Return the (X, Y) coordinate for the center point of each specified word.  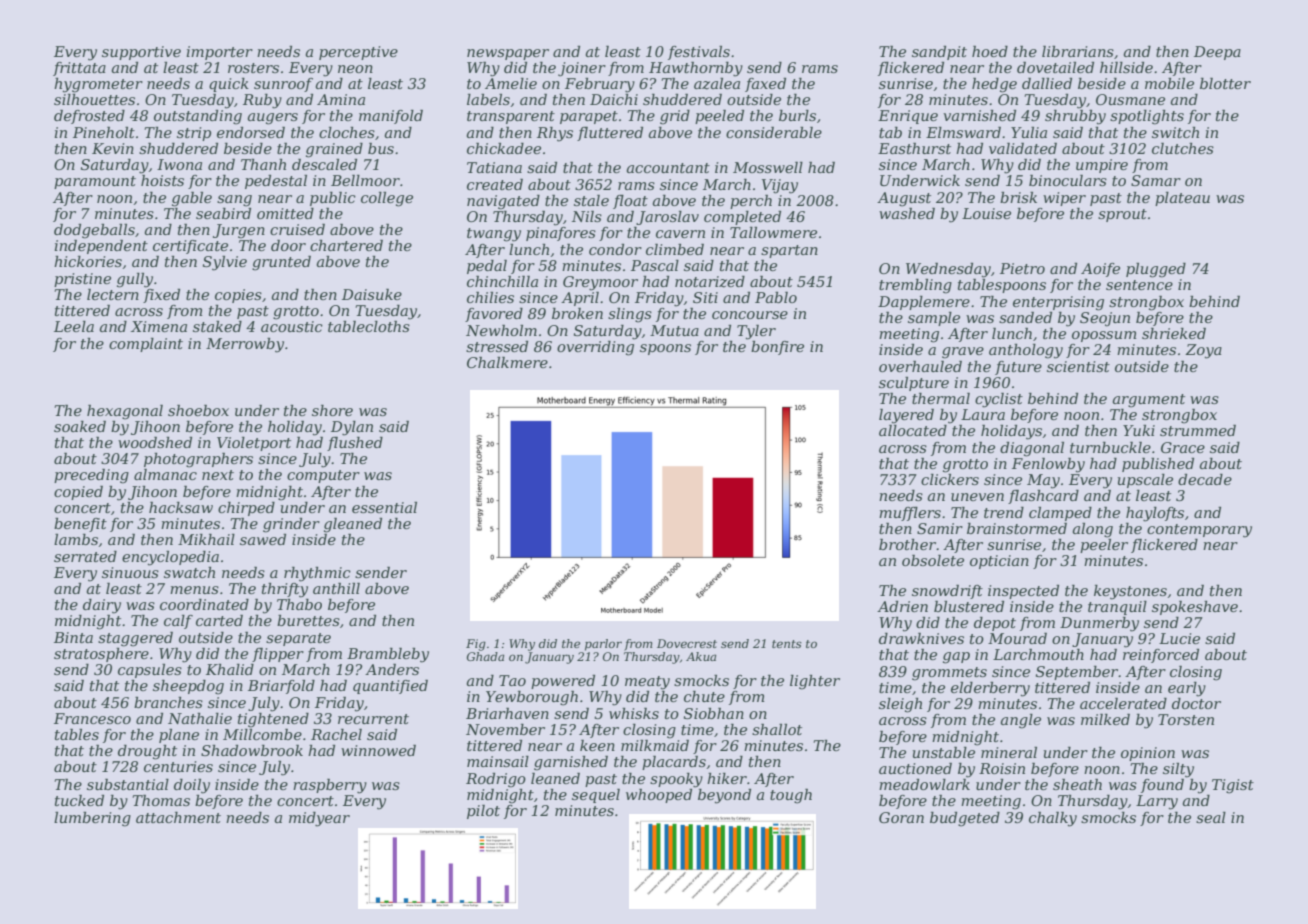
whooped (659, 796)
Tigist (1233, 786)
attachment (178, 817)
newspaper (508, 54)
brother (908, 544)
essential (384, 507)
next (218, 475)
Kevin (113, 148)
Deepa (1217, 53)
